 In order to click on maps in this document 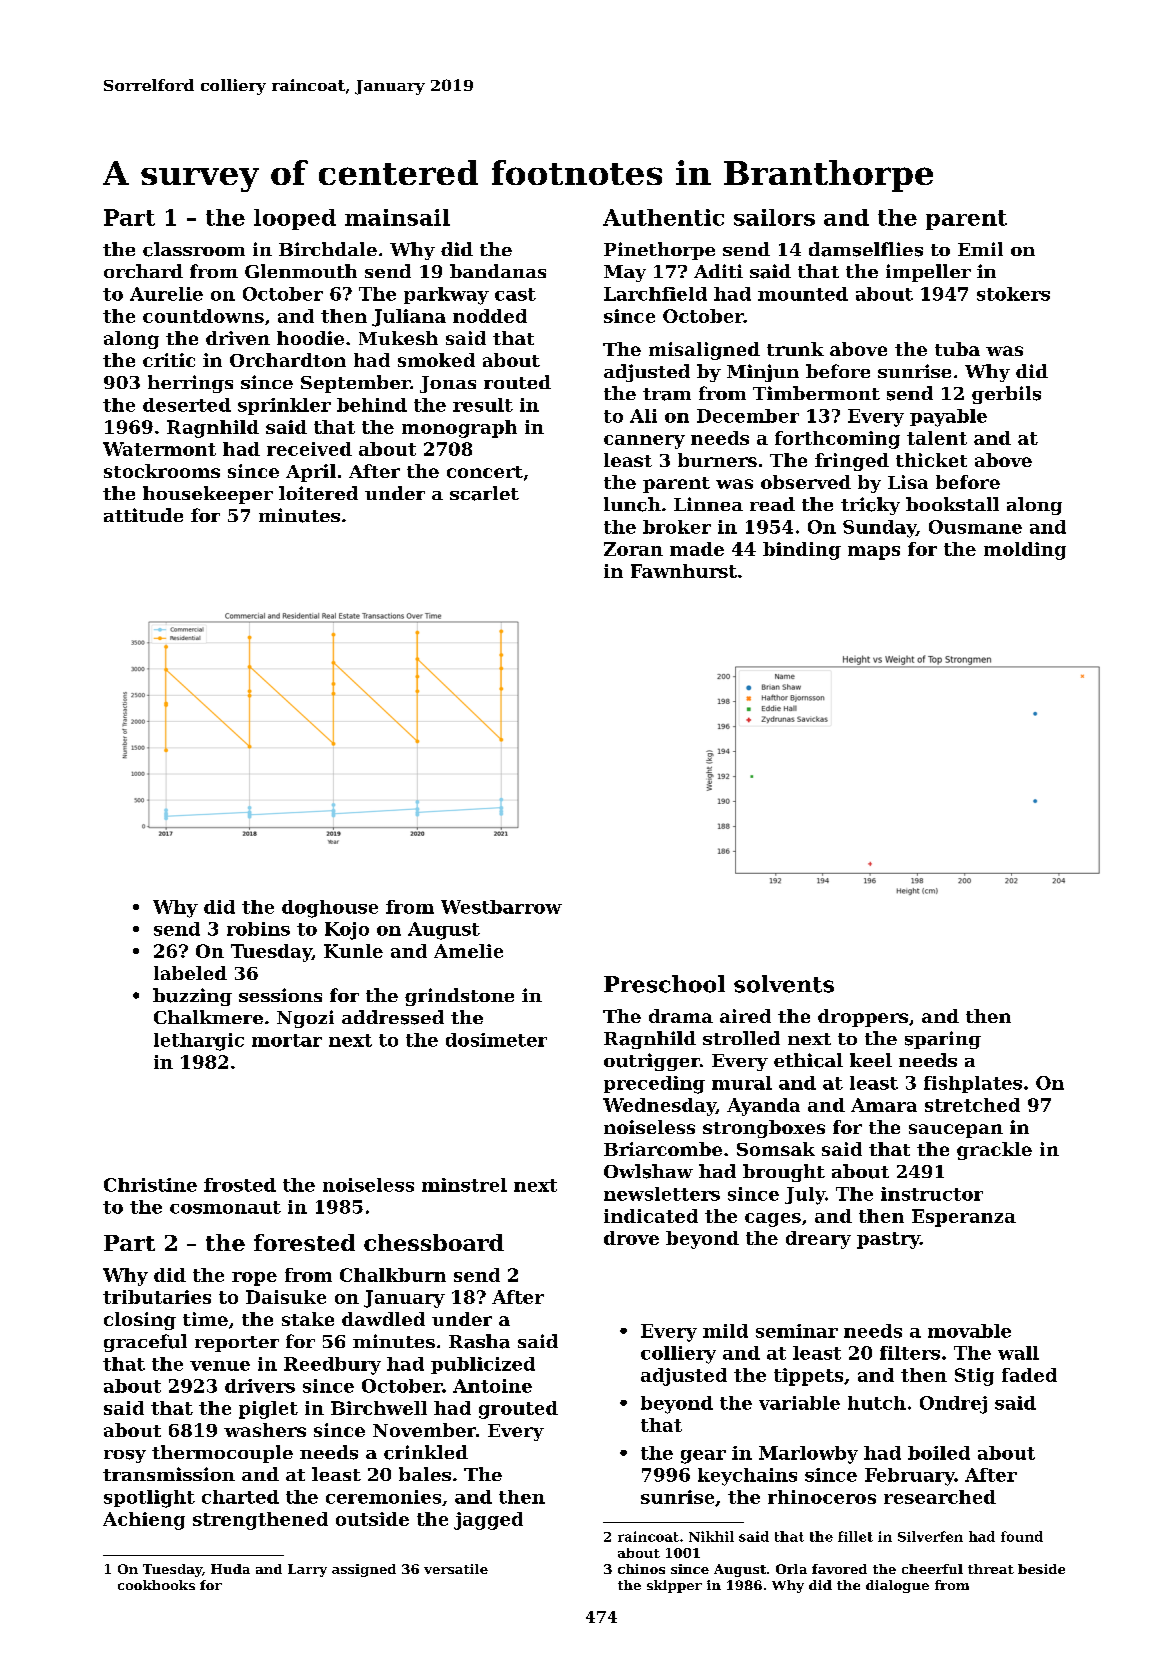, I will do `click(874, 553)`.
